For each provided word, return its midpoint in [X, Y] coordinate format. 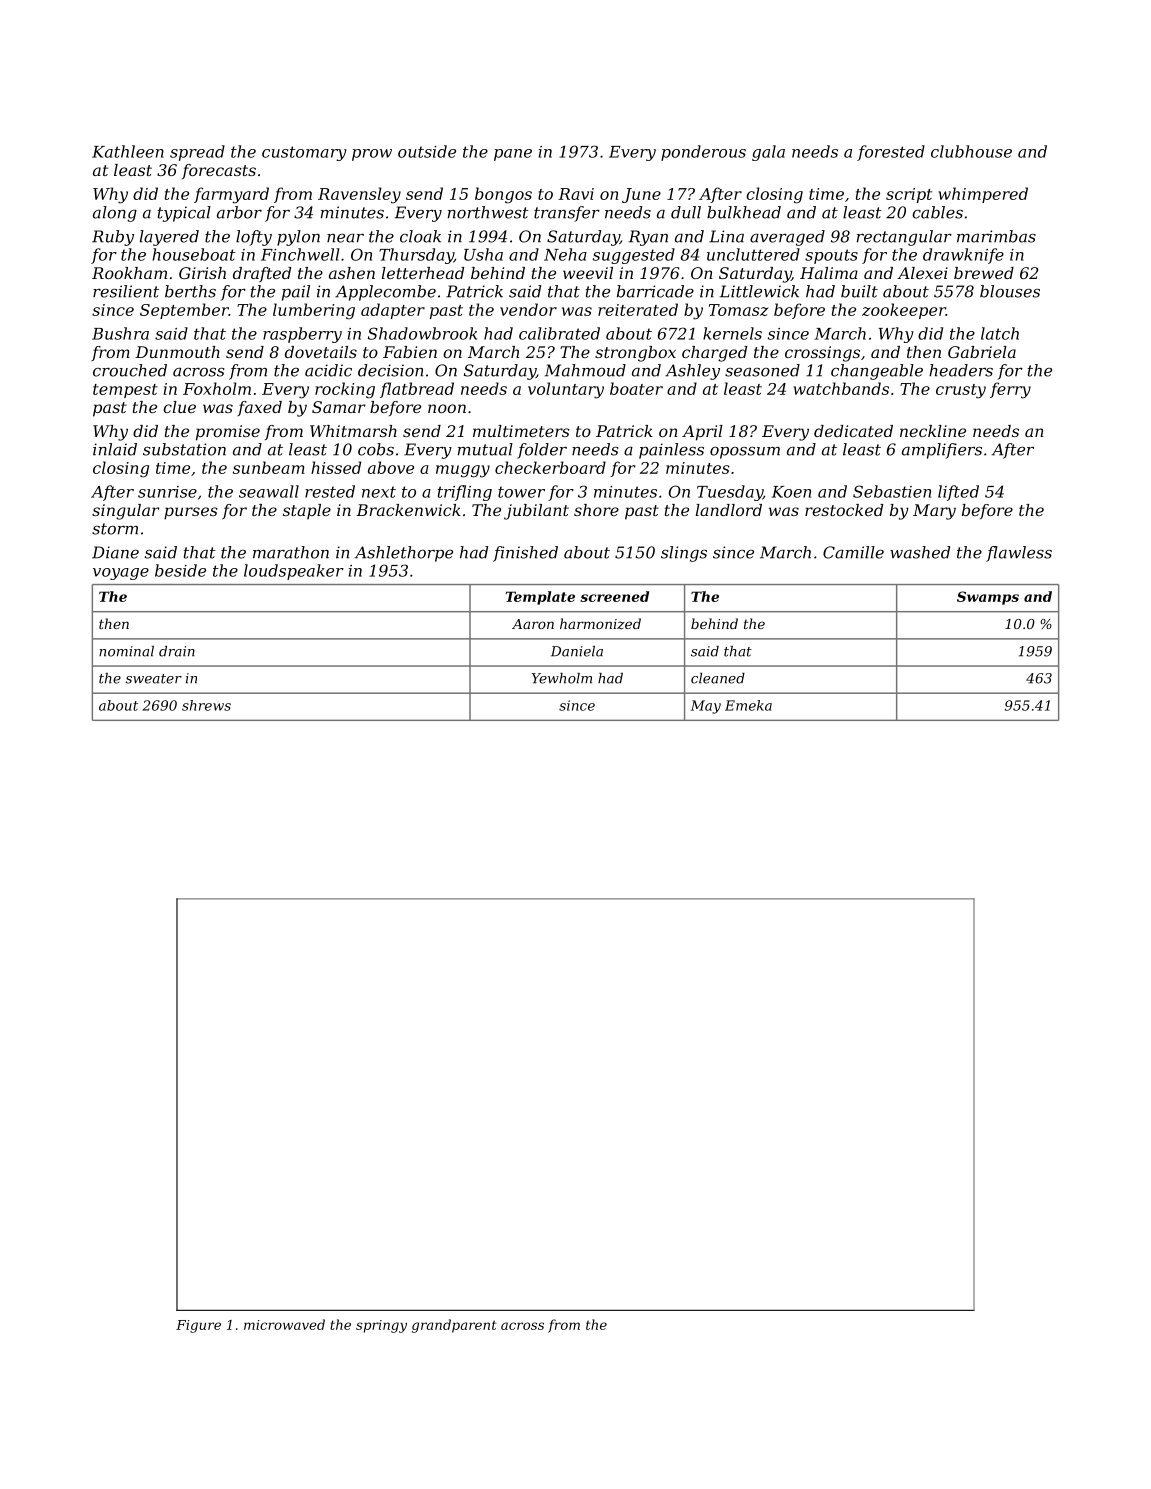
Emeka [748, 705]
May [706, 707]
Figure [198, 1326]
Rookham [129, 273]
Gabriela [982, 352]
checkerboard [550, 467]
